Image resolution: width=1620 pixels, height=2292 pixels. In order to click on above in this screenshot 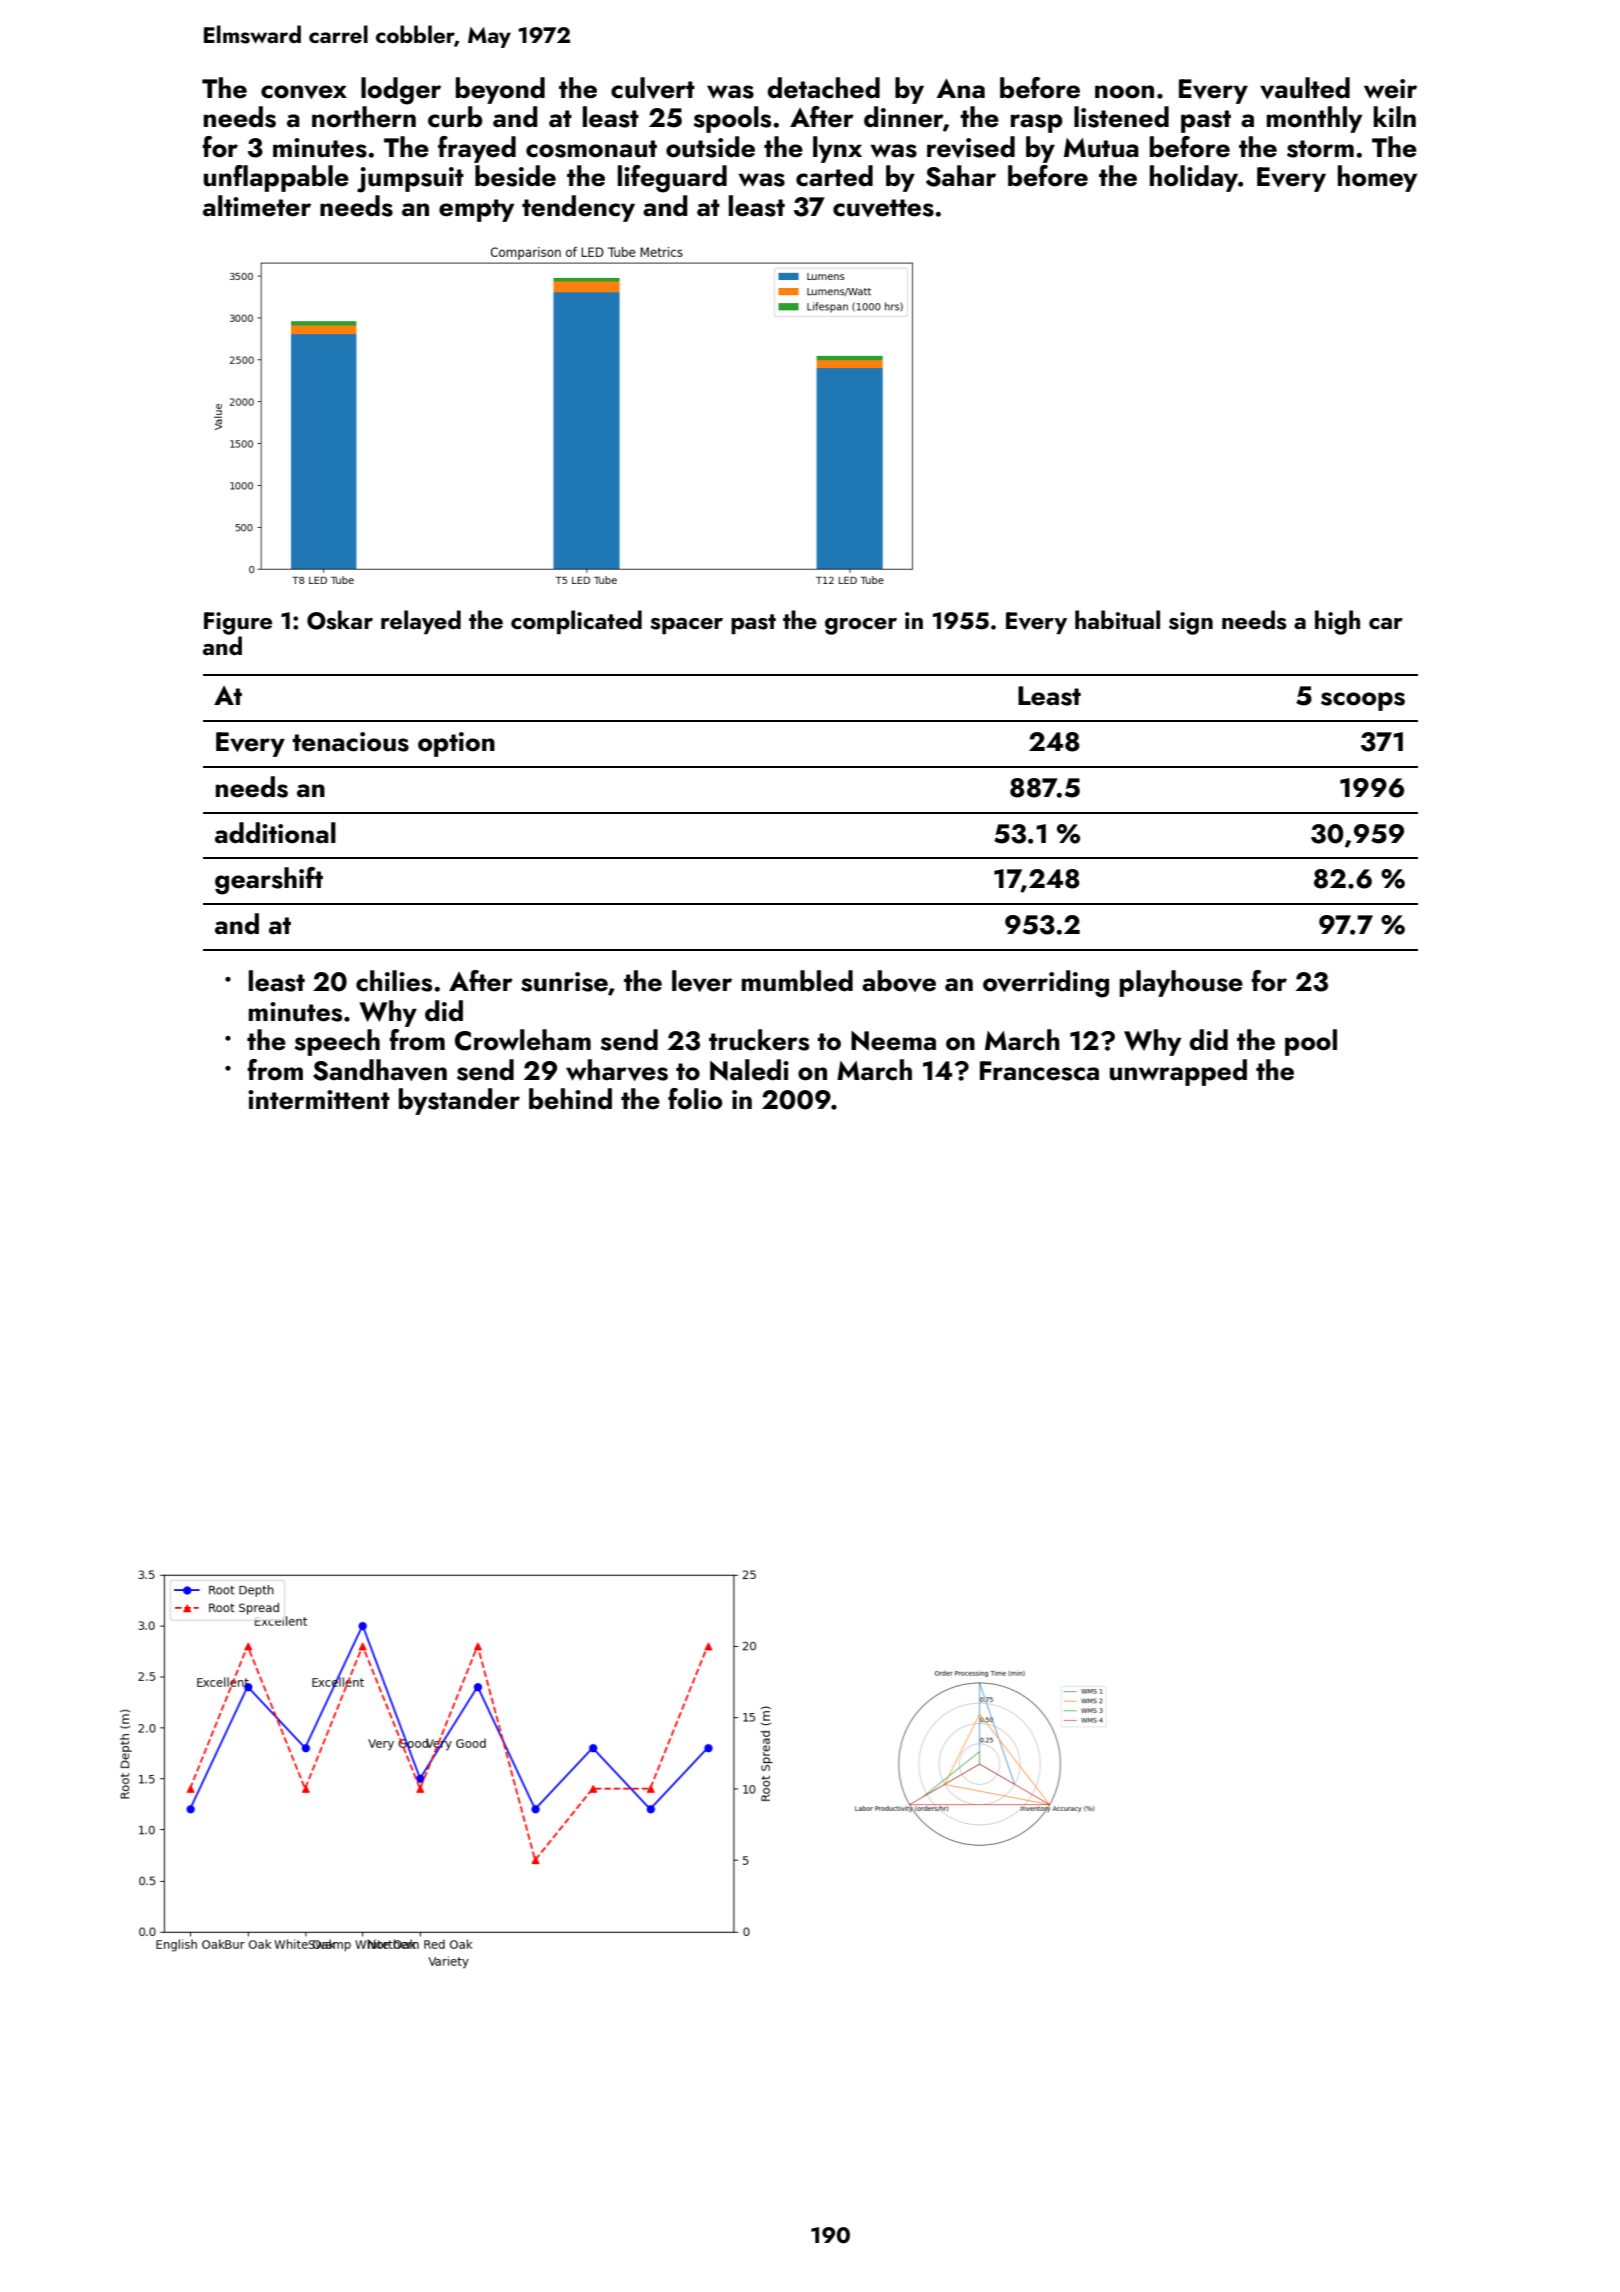, I will do `click(899, 981)`.
